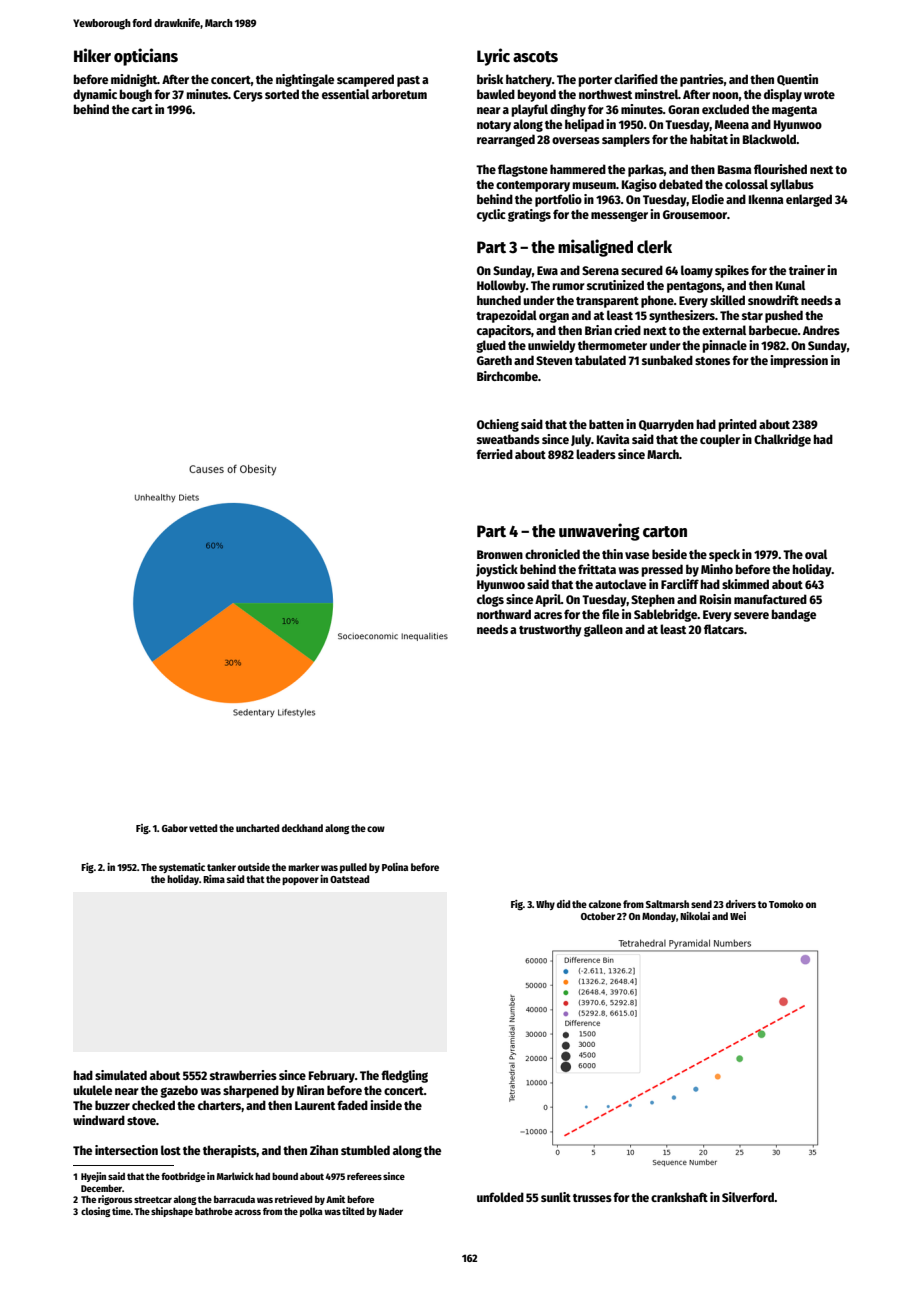 This screenshot has width=924, height=1308. What do you see at coordinates (752, 316) in the screenshot?
I see `star` at bounding box center [752, 316].
